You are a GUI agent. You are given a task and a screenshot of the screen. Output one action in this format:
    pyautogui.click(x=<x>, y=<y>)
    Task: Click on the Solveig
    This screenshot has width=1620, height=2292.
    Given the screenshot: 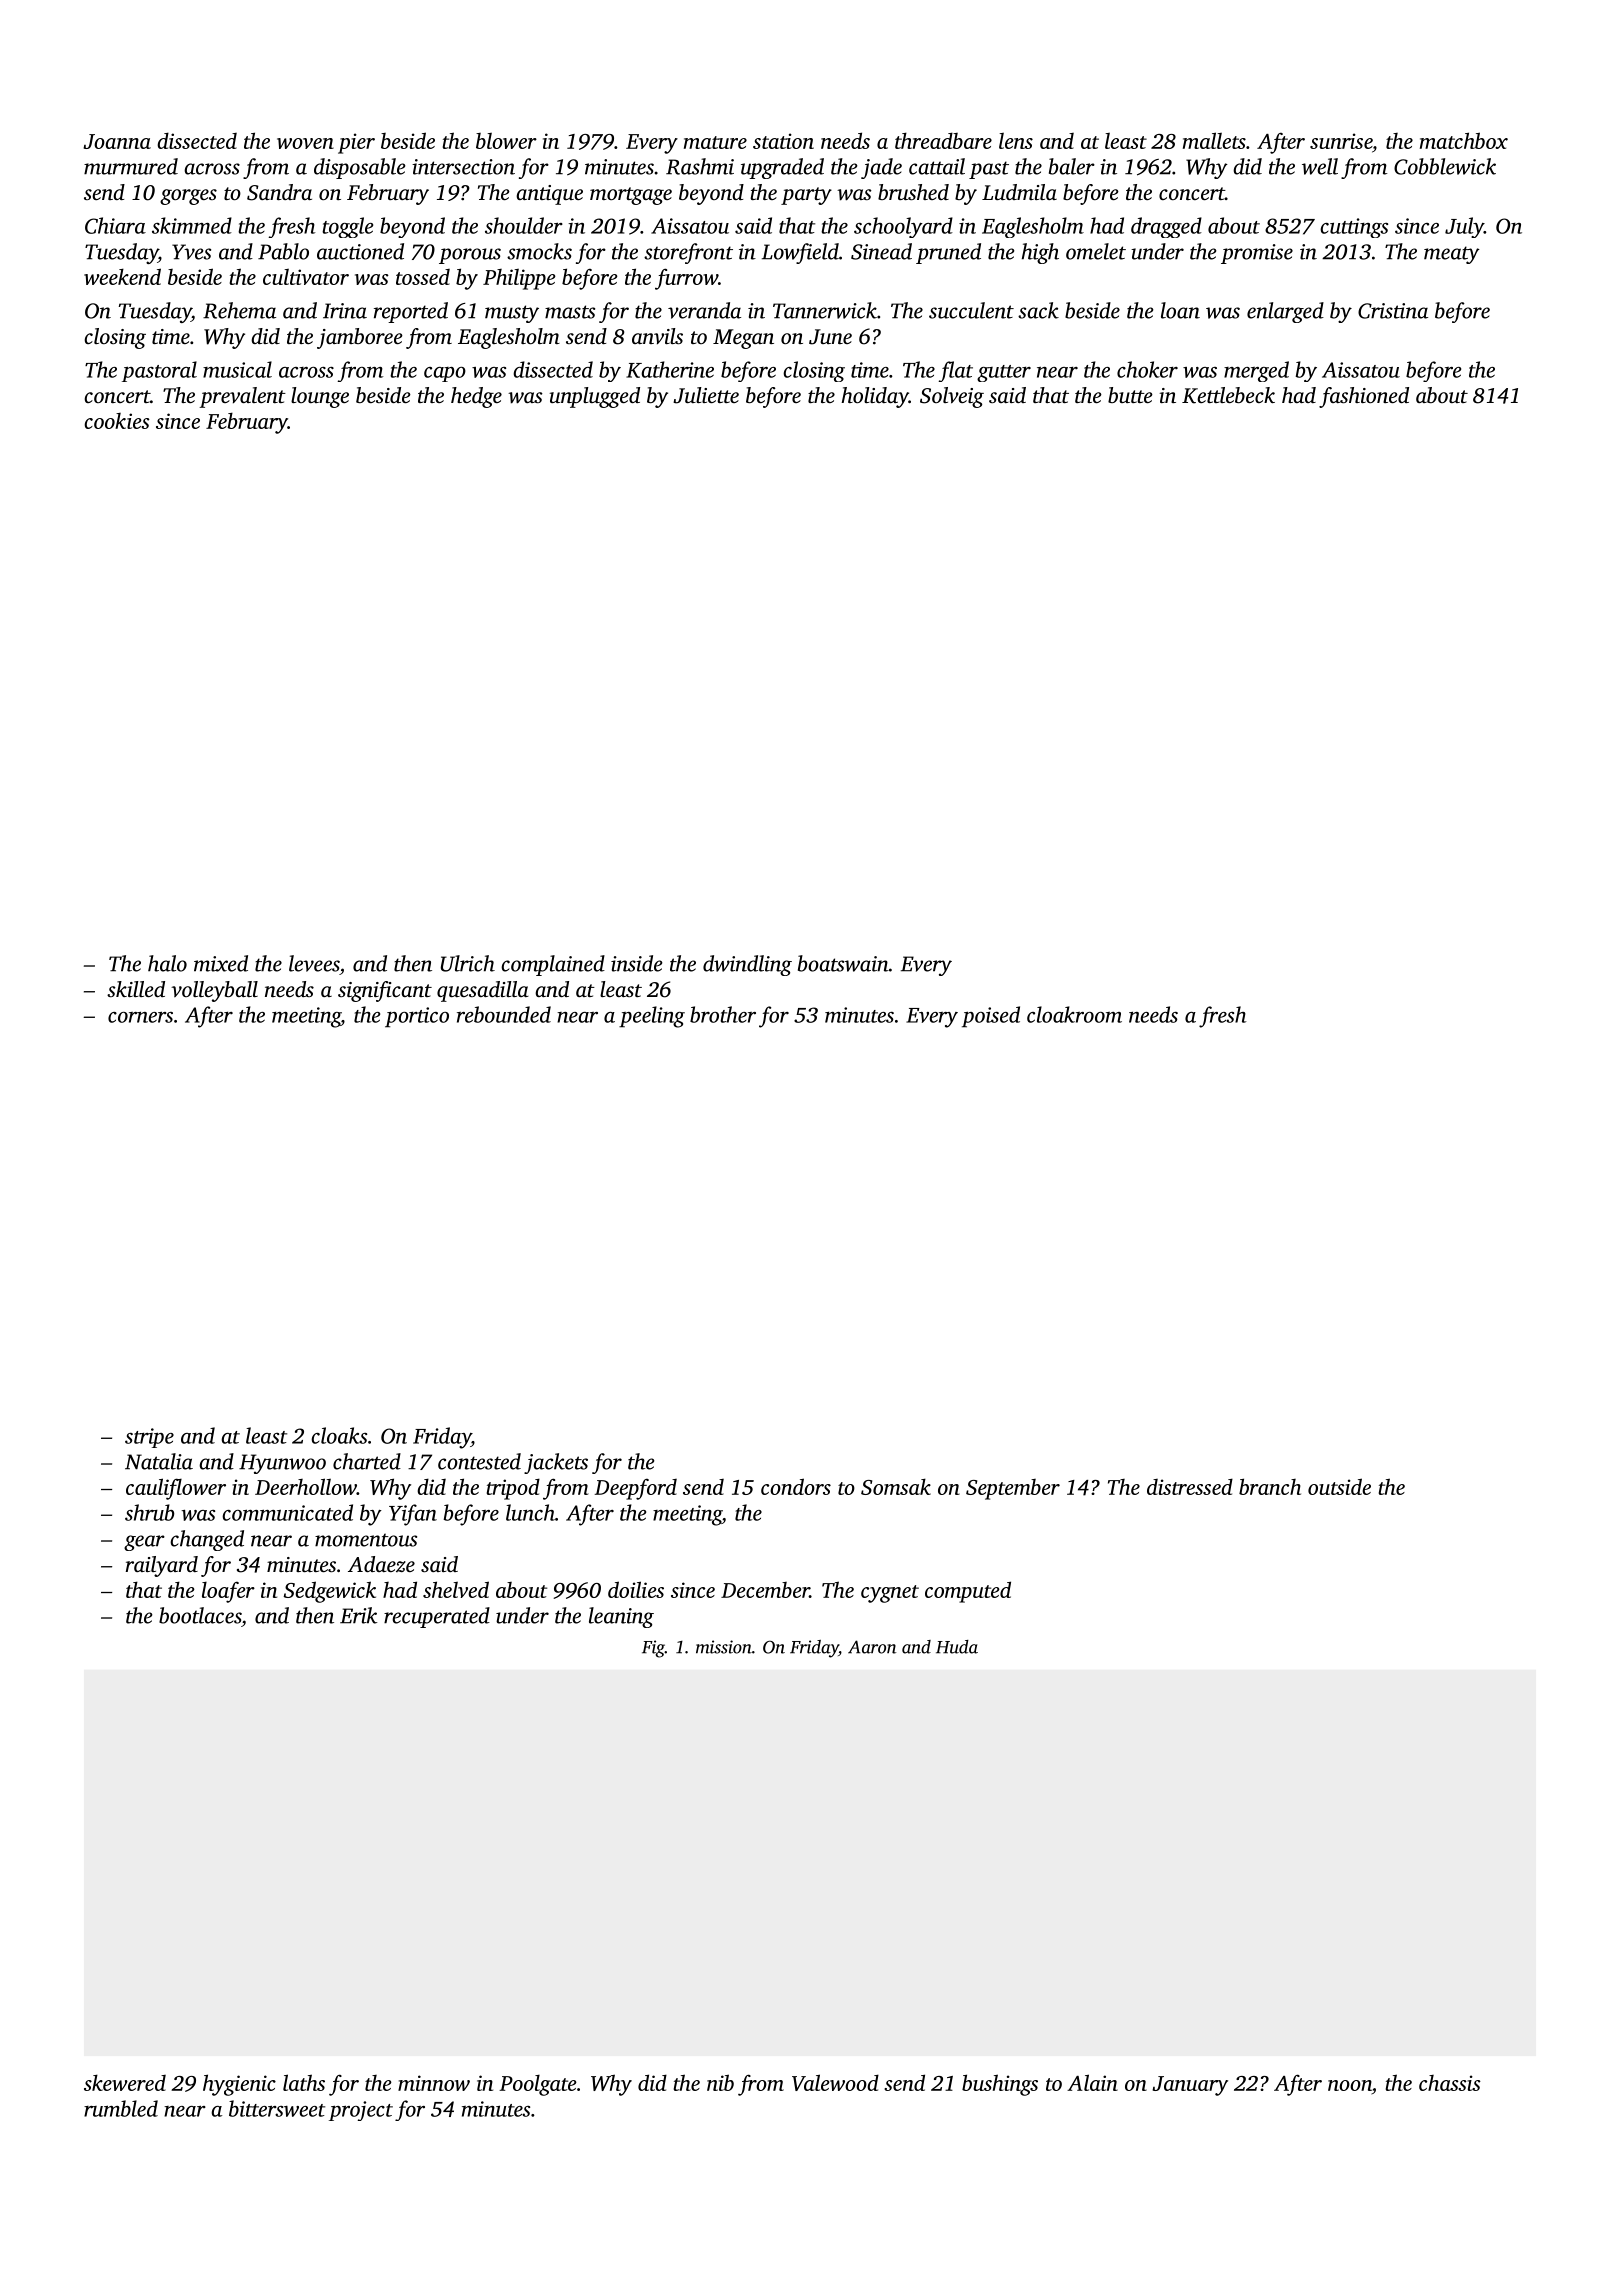 What is the action you would take?
    pyautogui.click(x=952, y=397)
